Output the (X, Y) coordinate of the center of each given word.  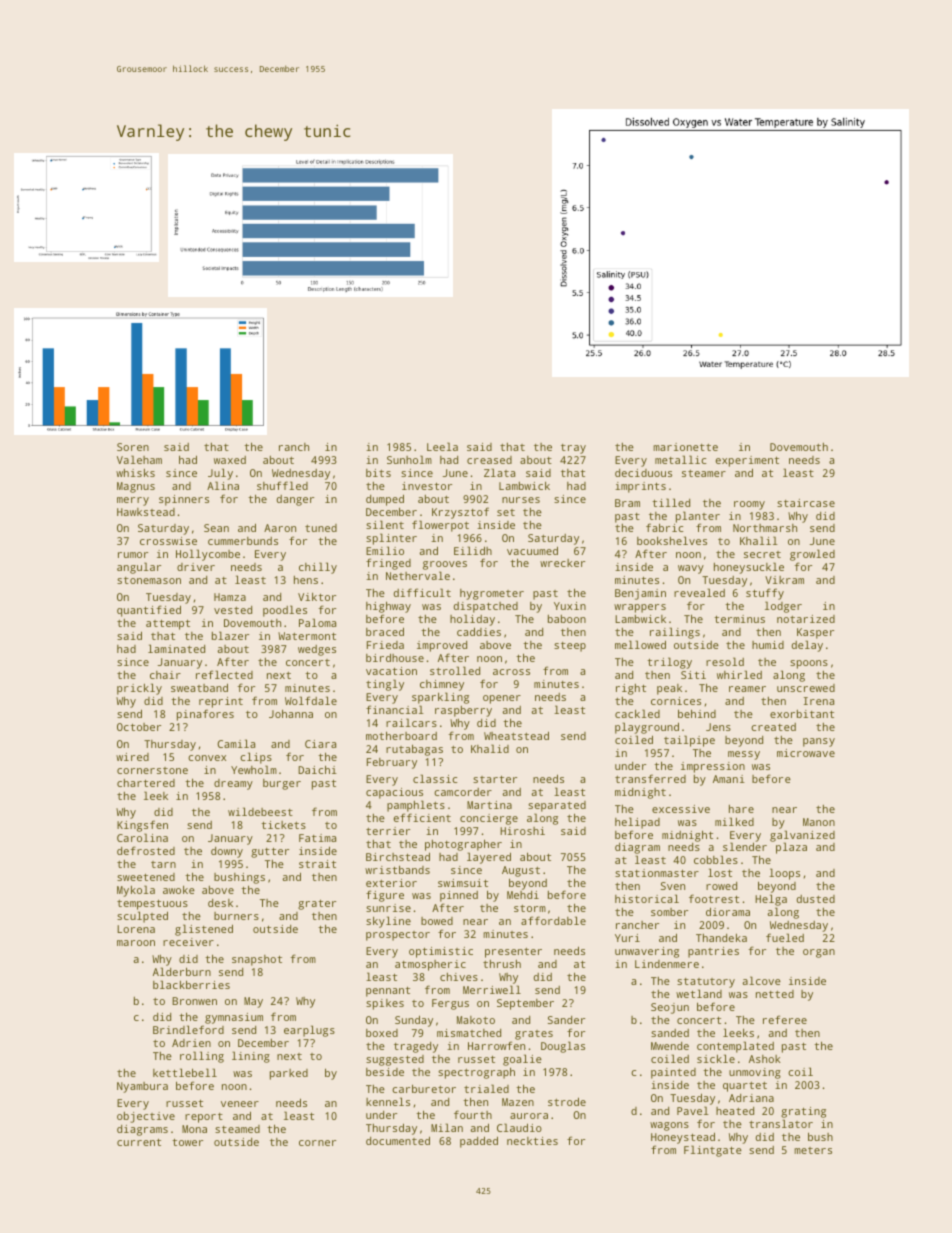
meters (813, 1150)
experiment (747, 461)
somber (669, 912)
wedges (317, 650)
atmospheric (430, 965)
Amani (729, 779)
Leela (442, 446)
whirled (739, 674)
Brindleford (188, 1030)
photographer (463, 845)
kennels (388, 1101)
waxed (230, 460)
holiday (472, 620)
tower (187, 1142)
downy (227, 852)
